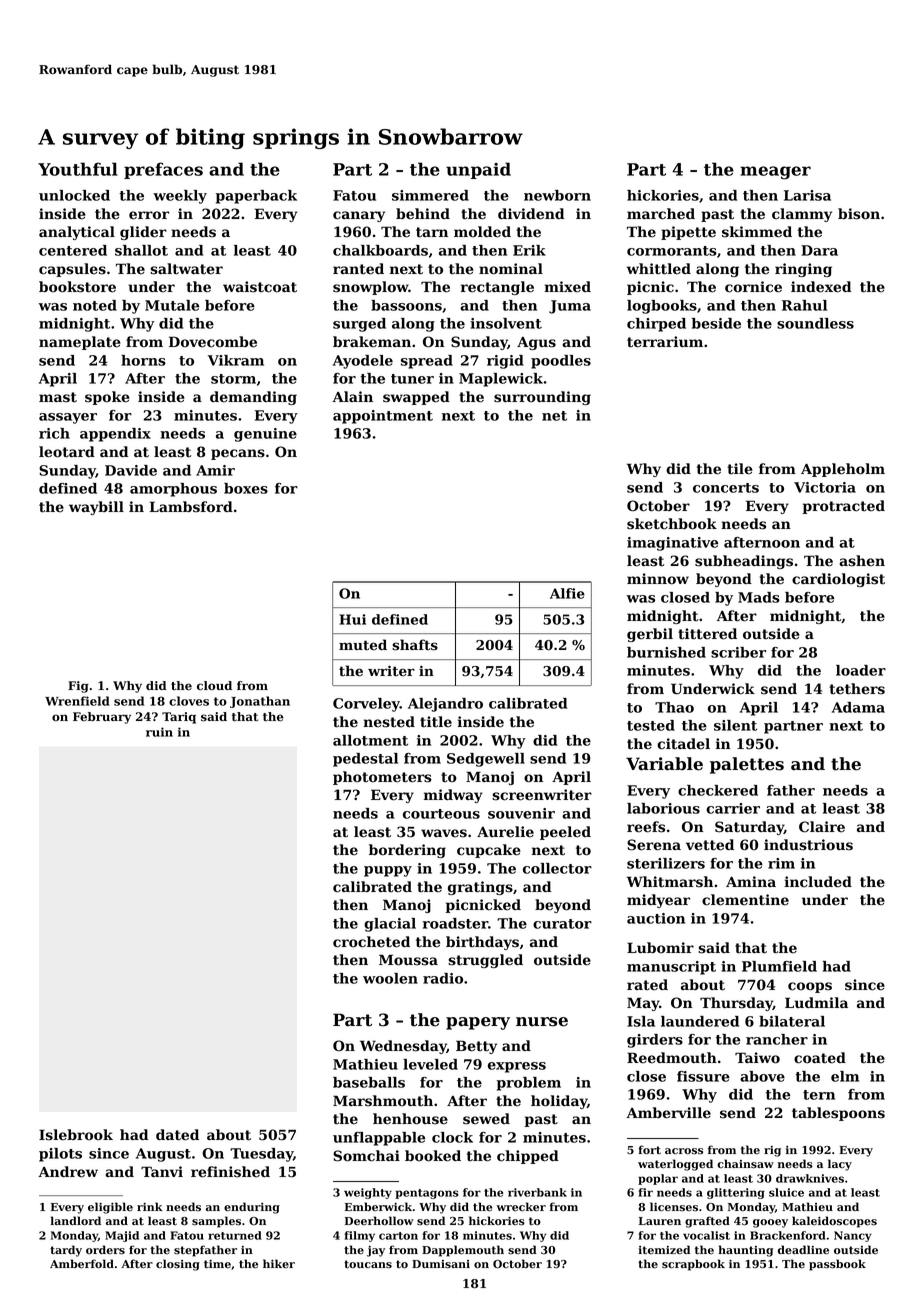 This screenshot has width=924, height=1308. I want to click on Alejandro, so click(445, 705).
